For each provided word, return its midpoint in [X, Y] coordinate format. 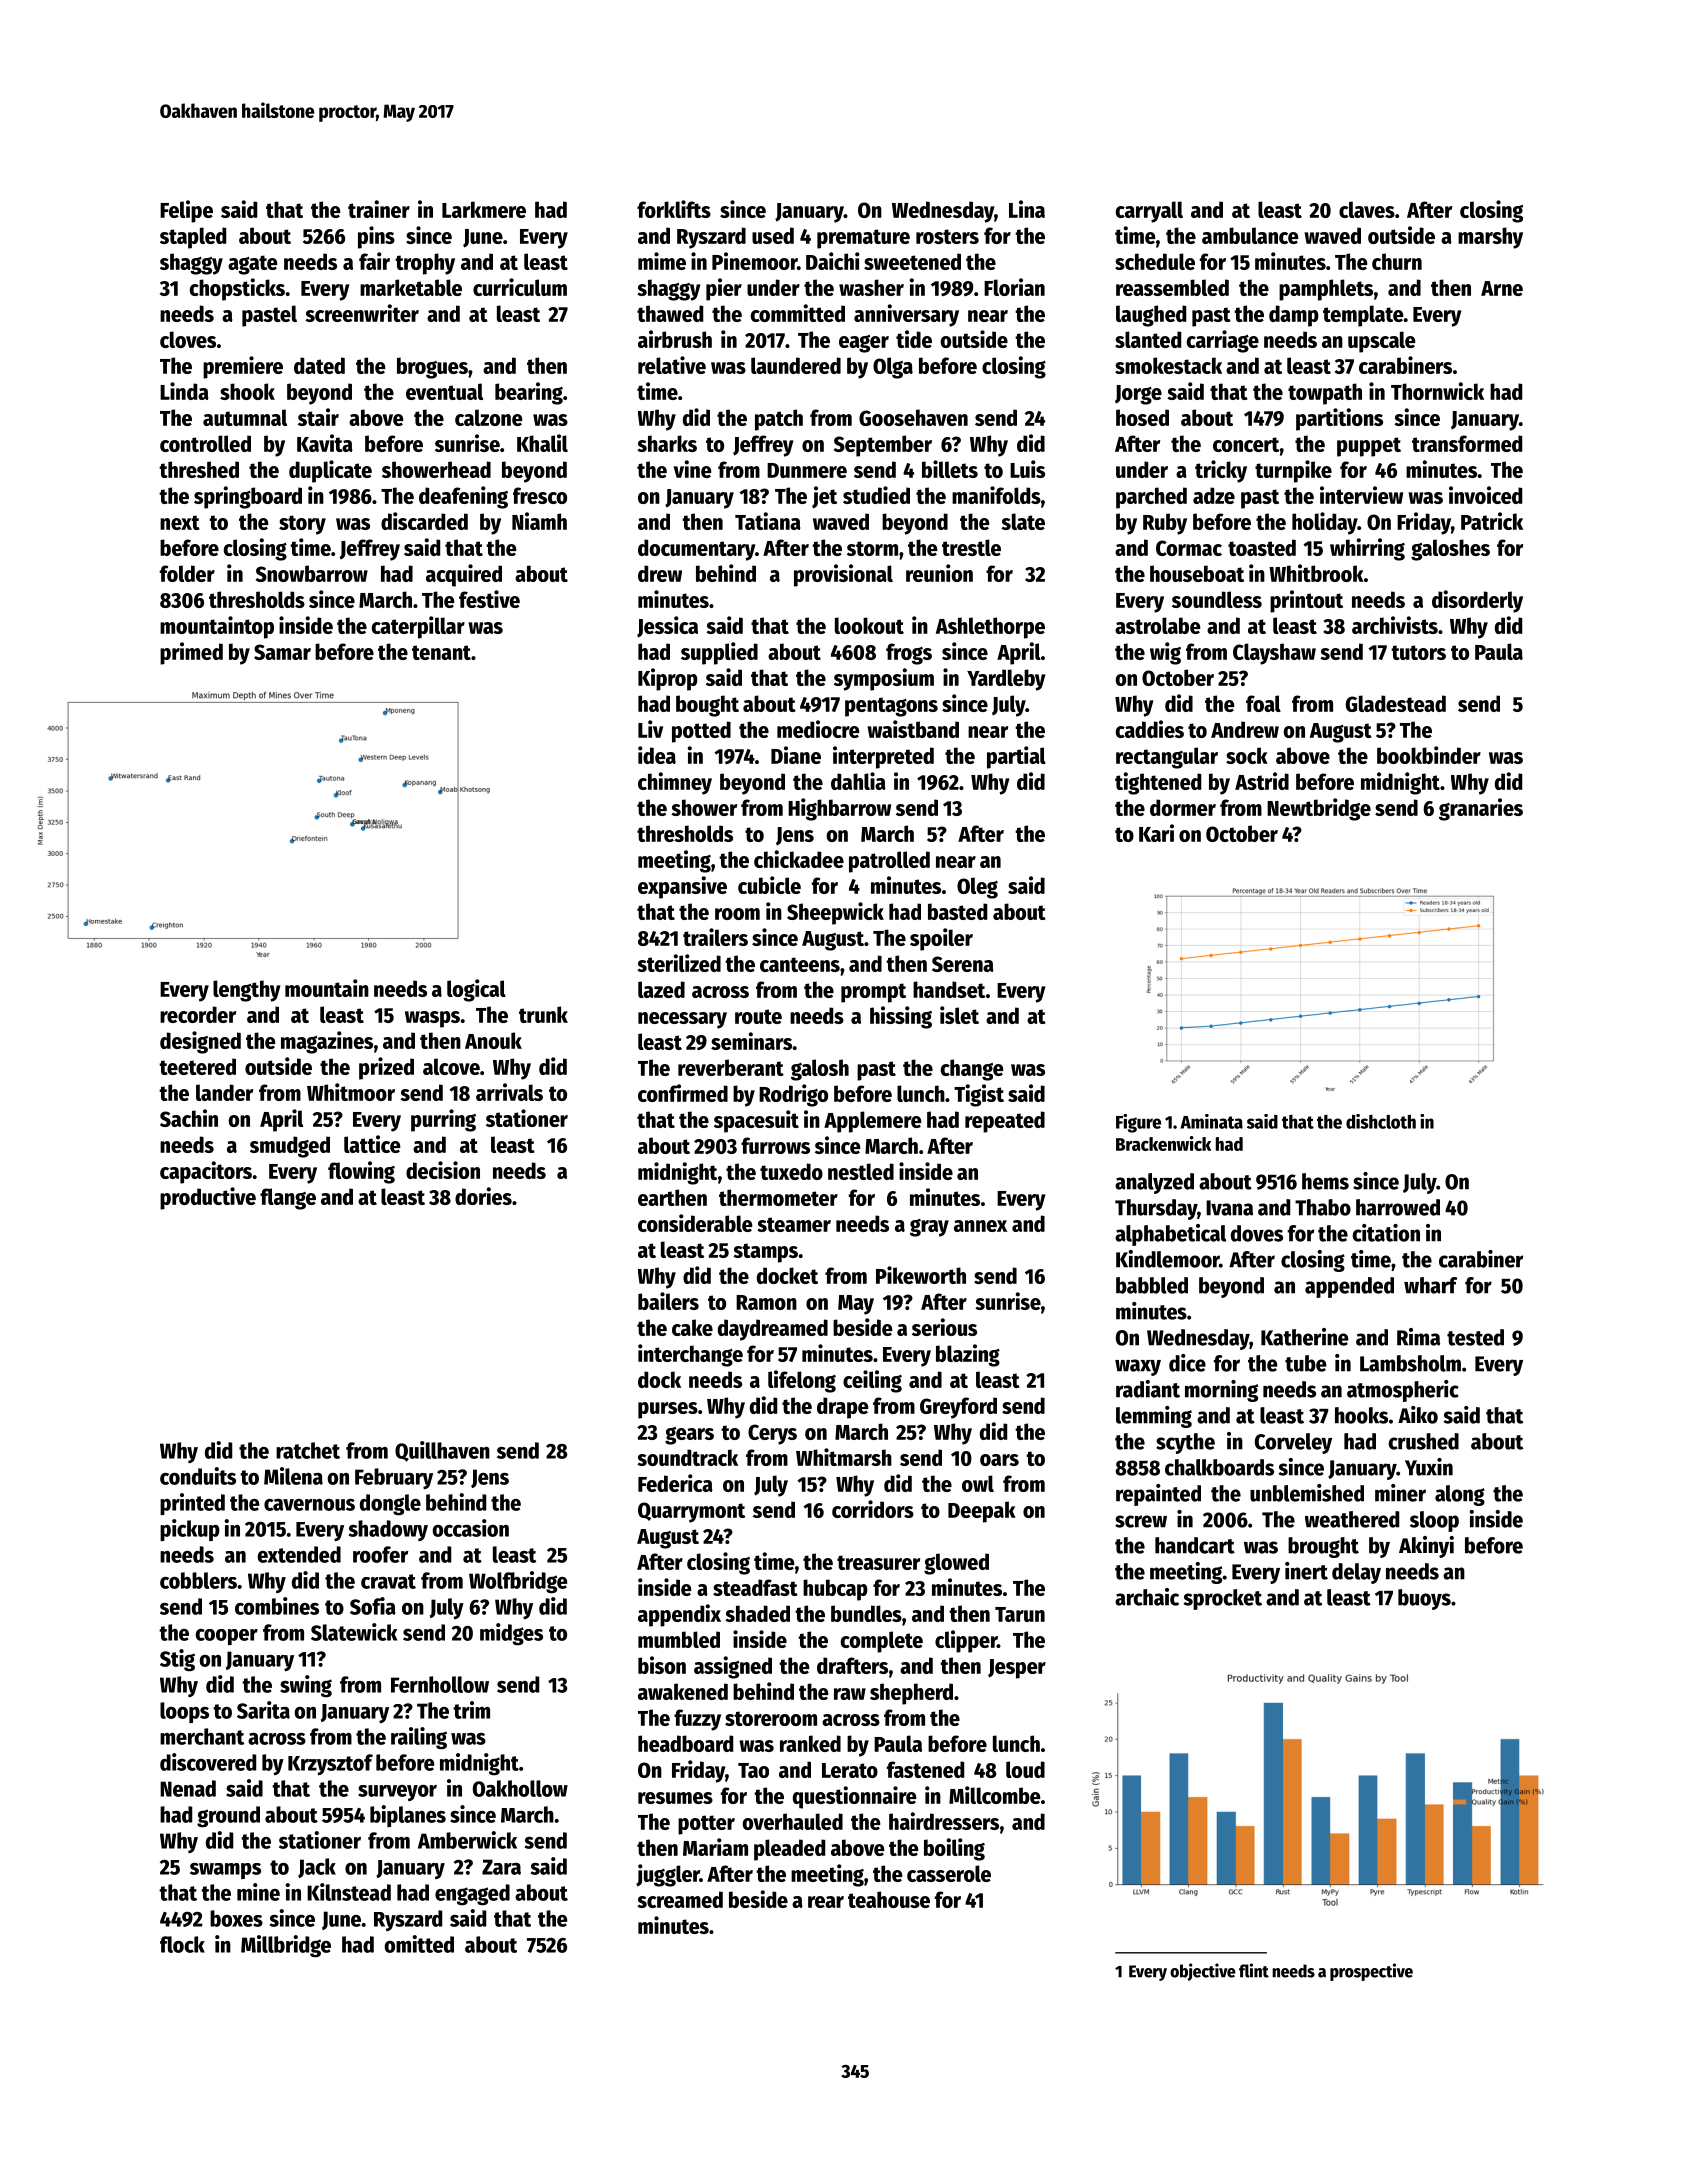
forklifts [674, 209]
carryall [1149, 212]
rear [826, 1902]
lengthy [247, 991]
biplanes [408, 1816]
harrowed [1398, 1207]
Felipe [186, 211]
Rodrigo [793, 1095]
